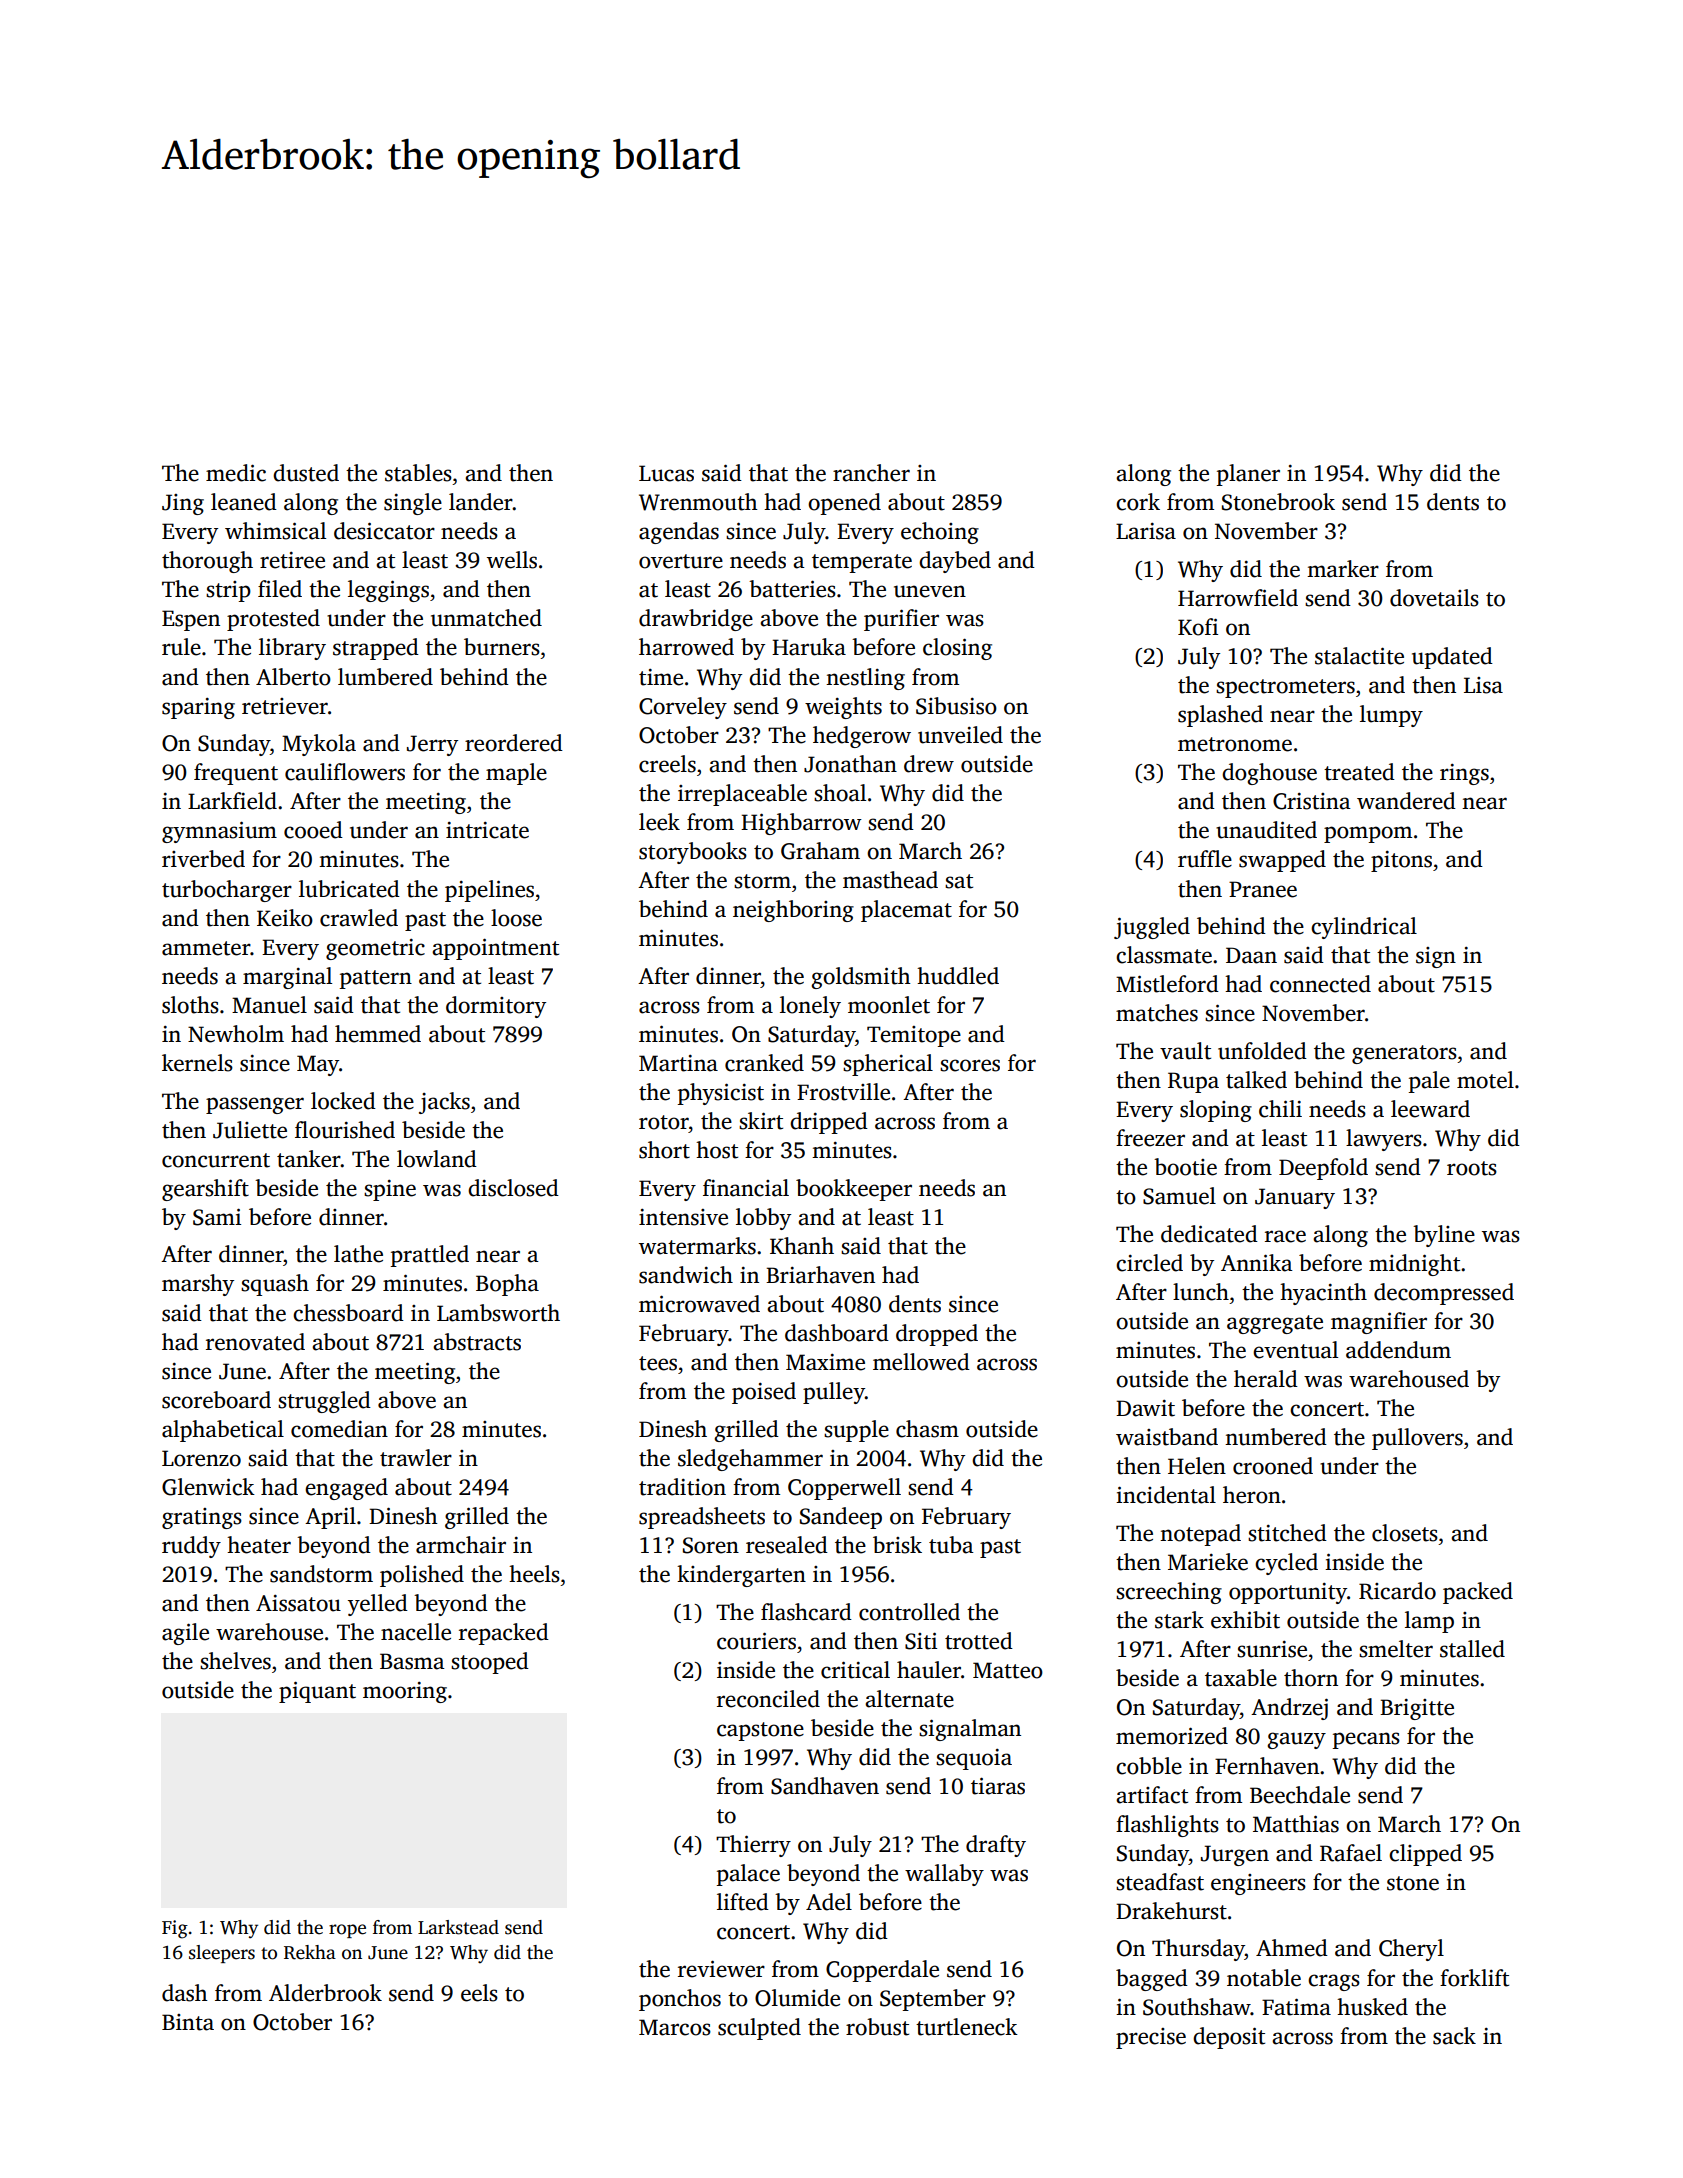 The width and height of the screenshot is (1683, 2178). I want to click on bookkeeper, so click(854, 1190).
